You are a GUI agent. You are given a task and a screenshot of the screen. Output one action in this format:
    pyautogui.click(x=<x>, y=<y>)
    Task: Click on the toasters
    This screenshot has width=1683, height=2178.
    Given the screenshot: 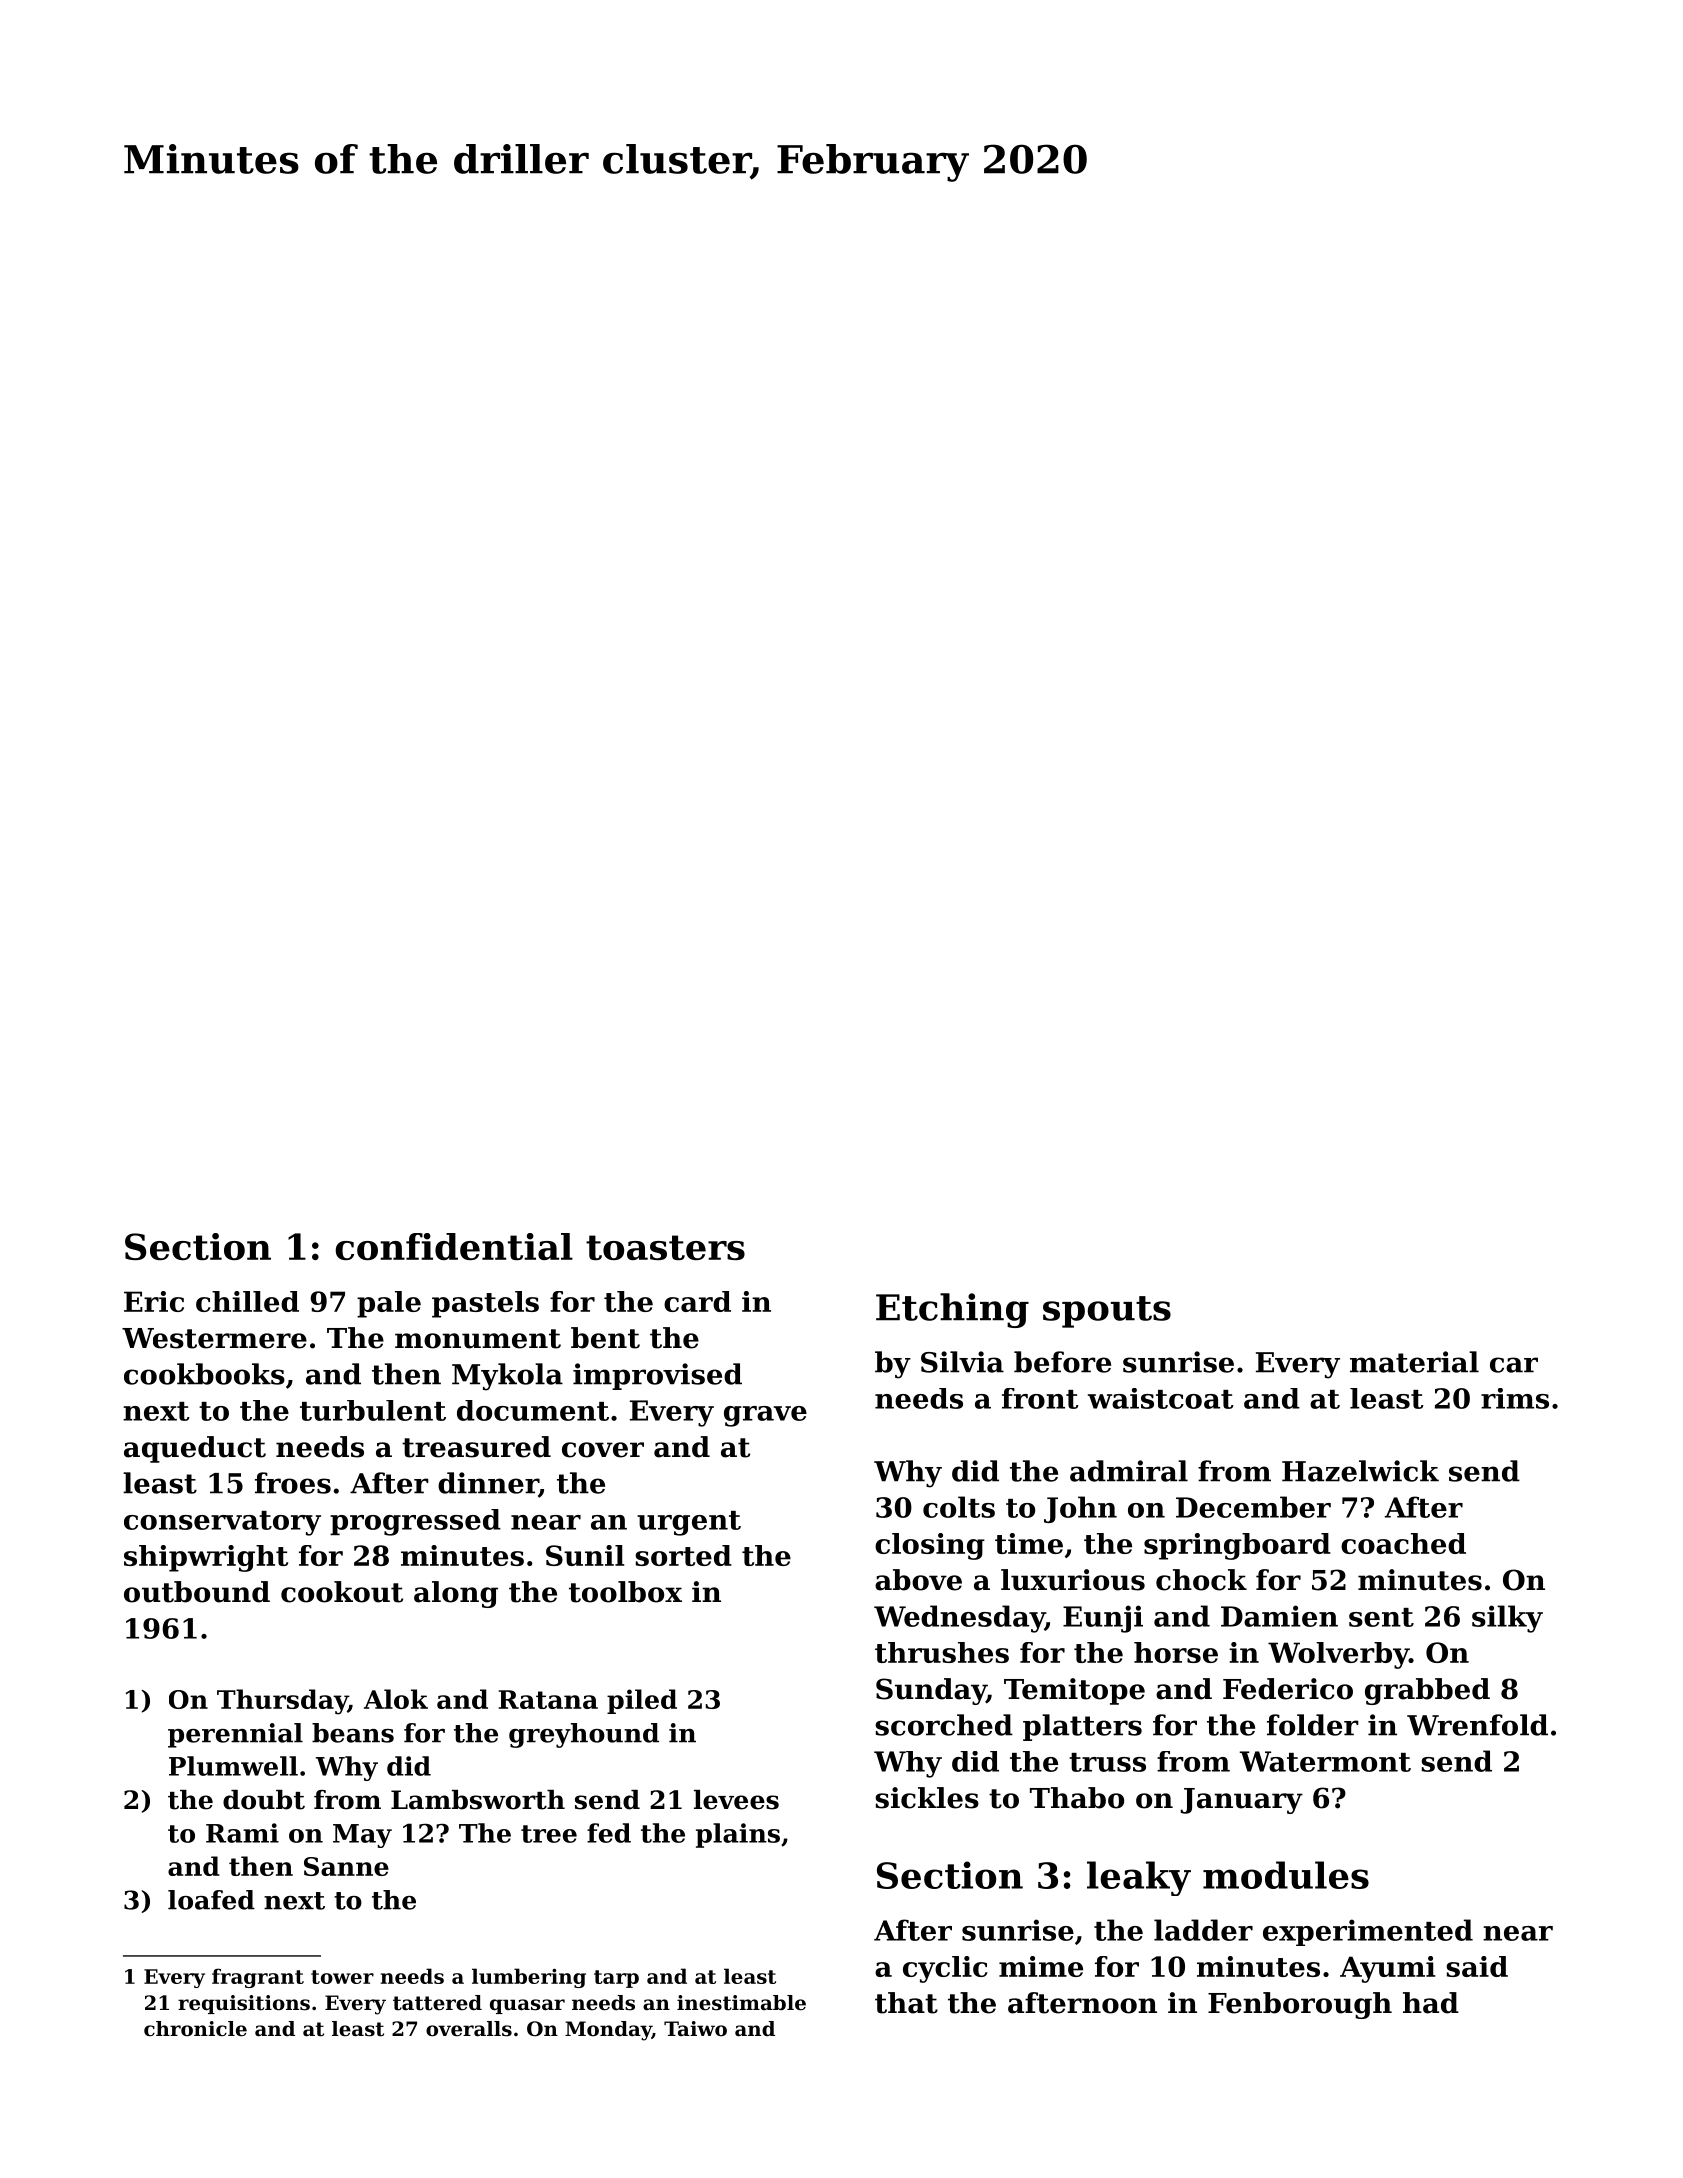 What is the action you would take?
    pyautogui.click(x=665, y=1247)
